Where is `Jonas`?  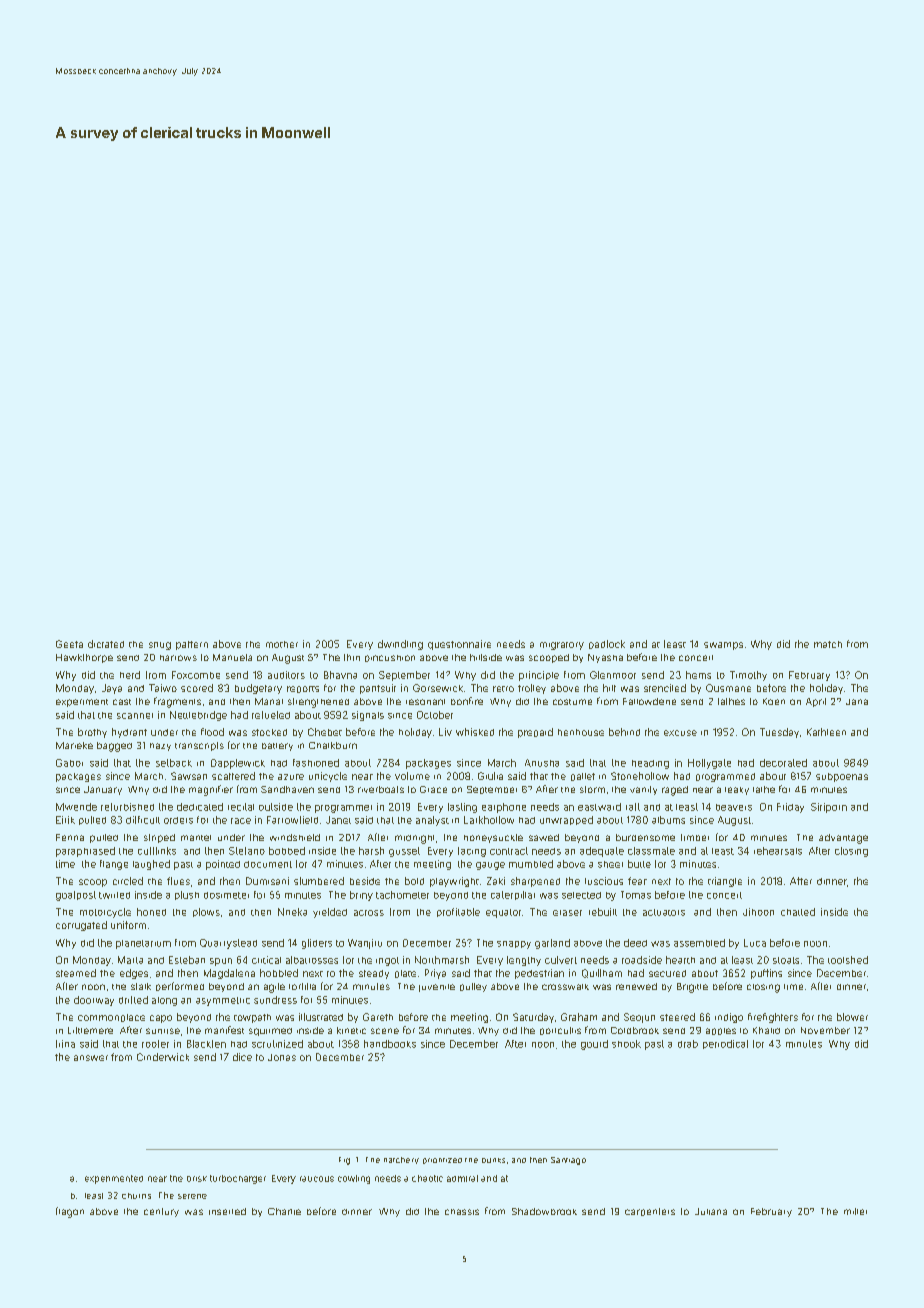
Jonas is located at coordinates (282, 1057).
